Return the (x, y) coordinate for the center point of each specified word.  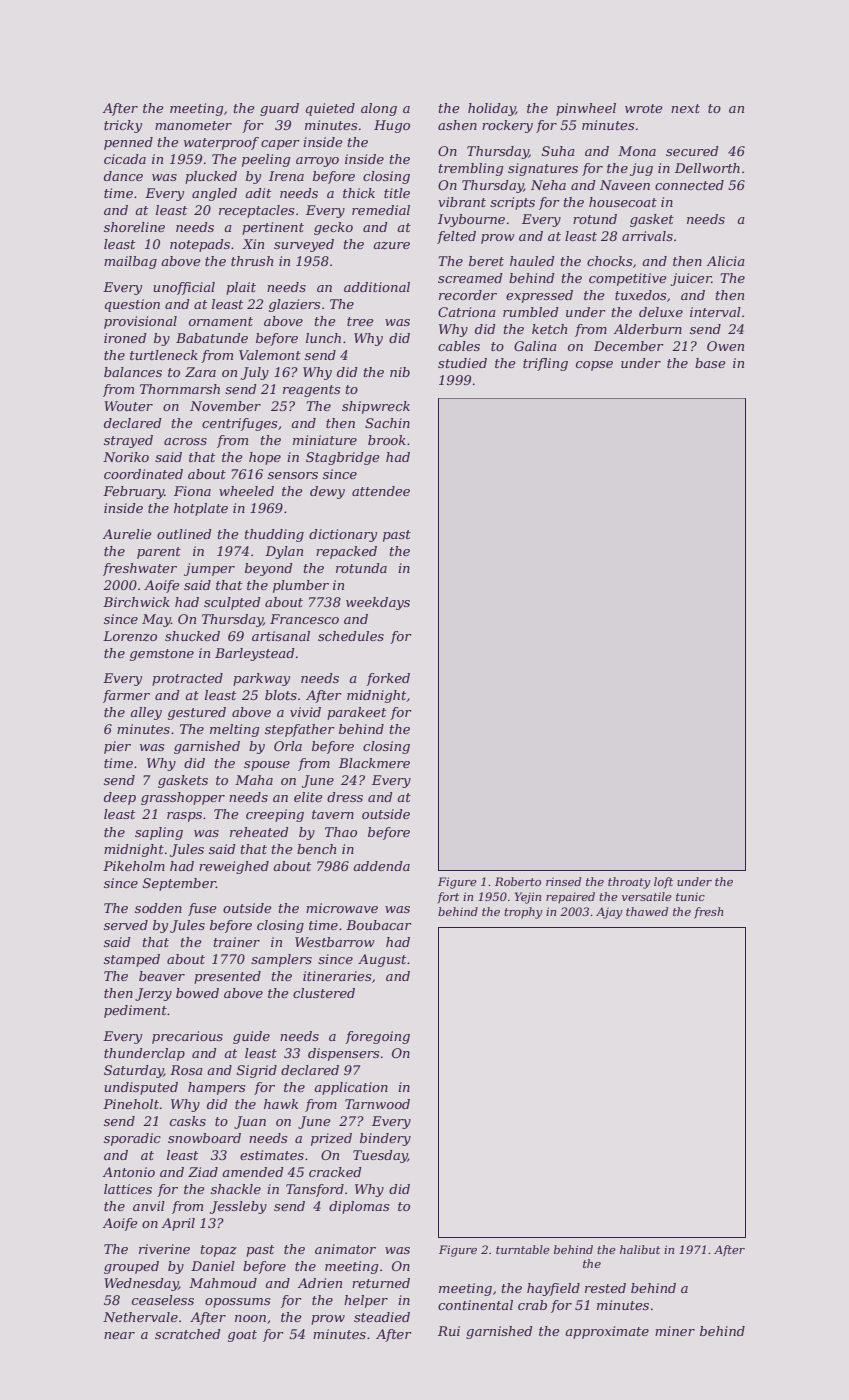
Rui (449, 1331)
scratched (187, 1334)
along (379, 109)
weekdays (378, 603)
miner (675, 1331)
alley (146, 713)
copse (594, 366)
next (685, 108)
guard (279, 109)
